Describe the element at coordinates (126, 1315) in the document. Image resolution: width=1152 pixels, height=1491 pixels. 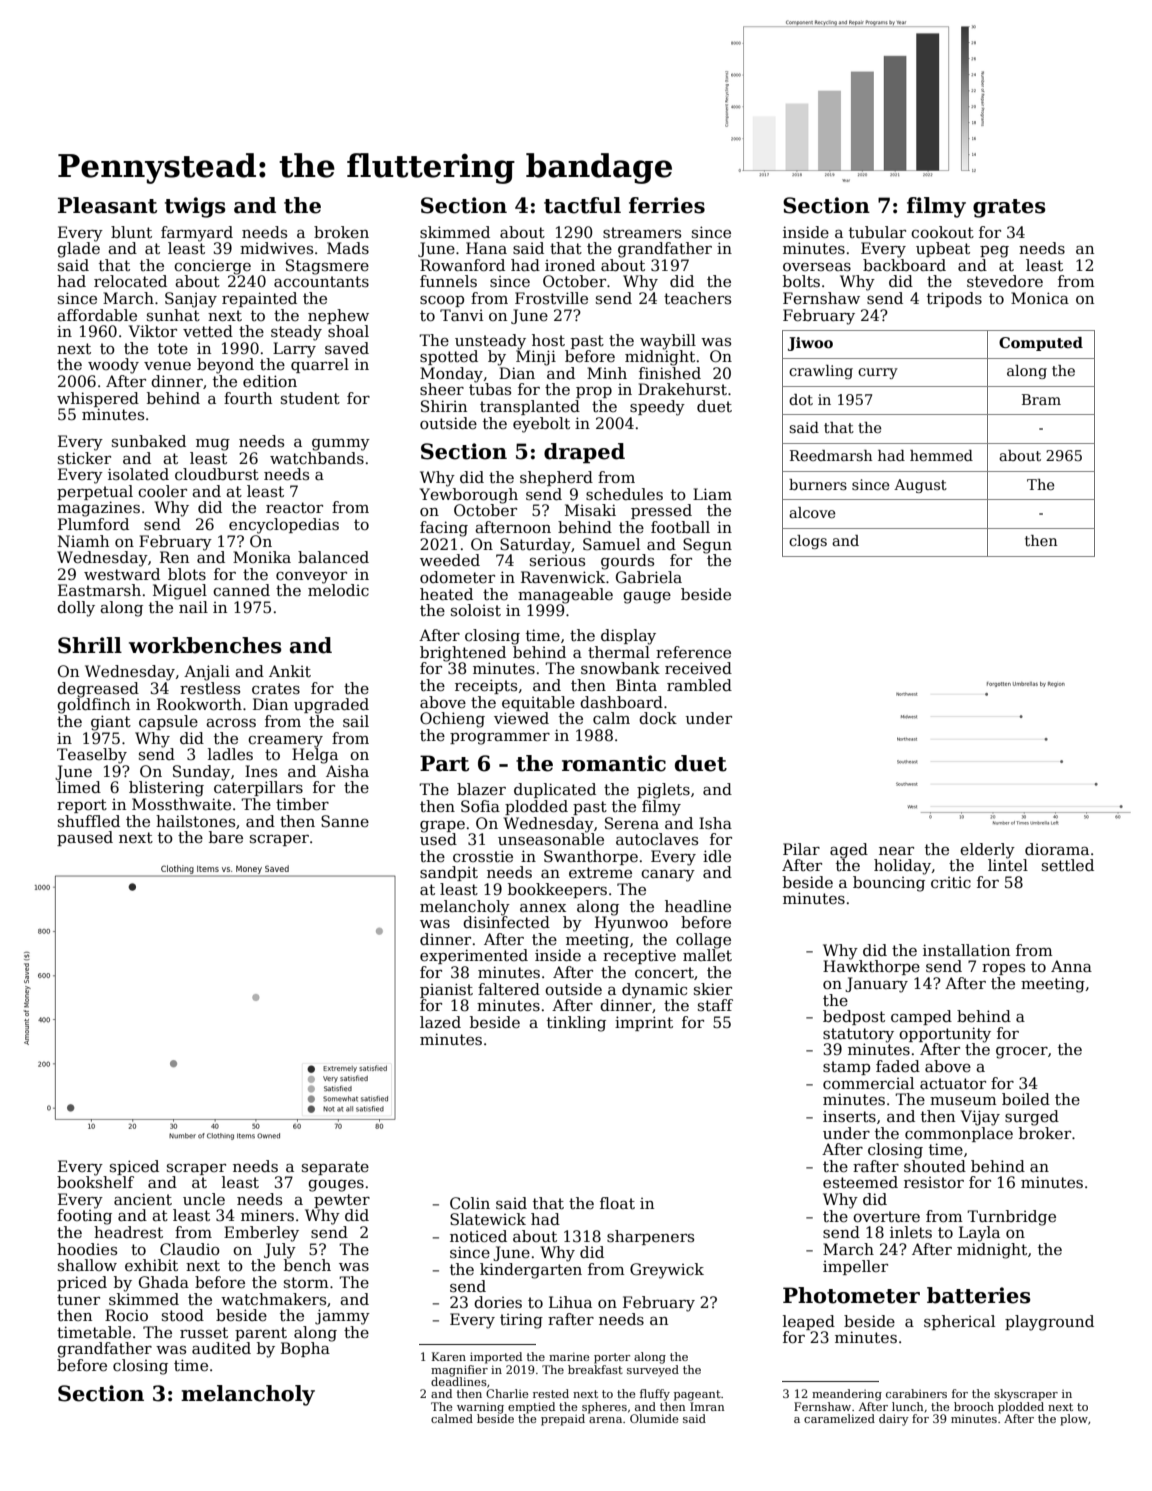
I see `Rocio` at that location.
